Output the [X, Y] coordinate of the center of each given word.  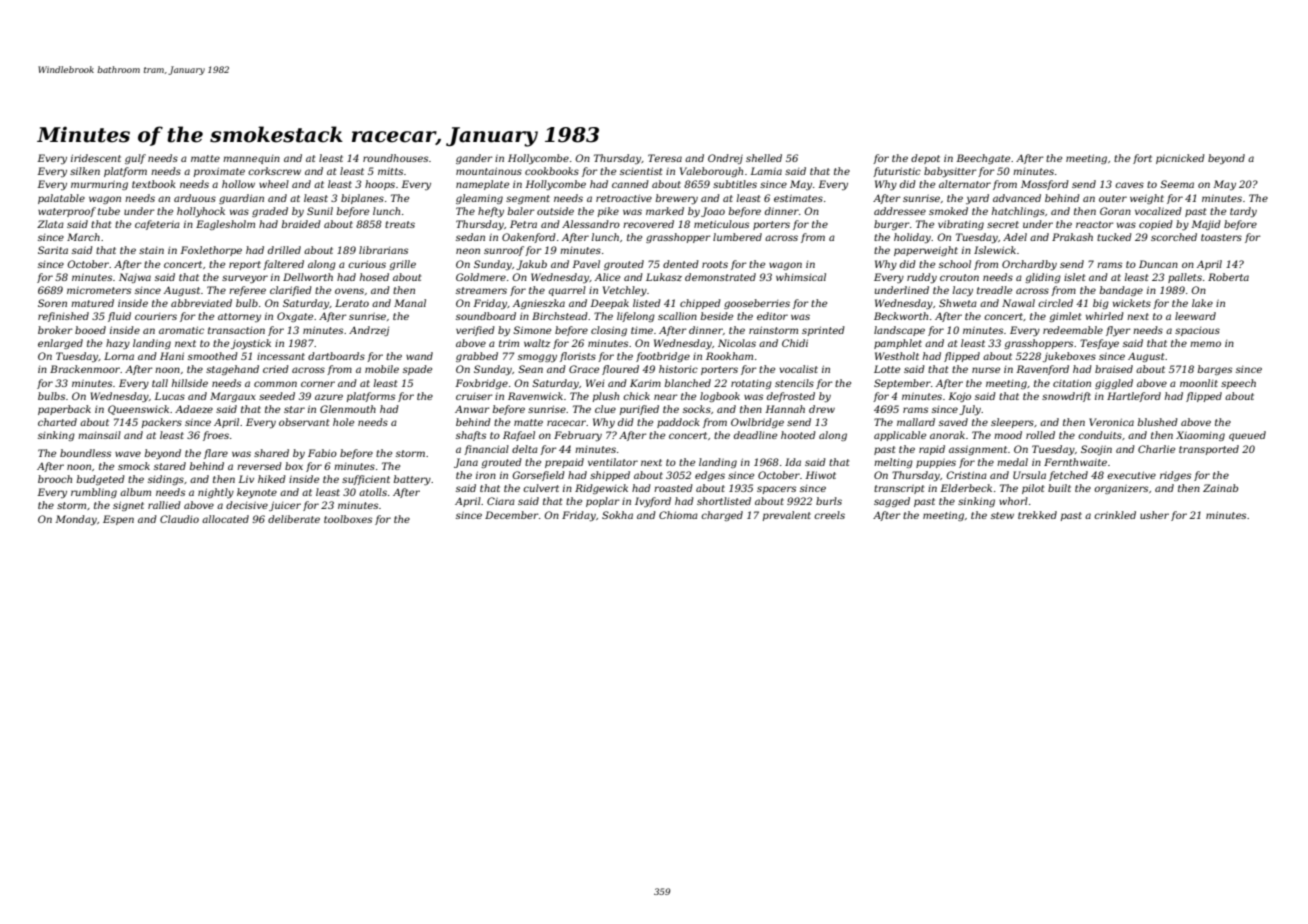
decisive [247, 505]
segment [528, 199]
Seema [1177, 184]
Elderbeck [966, 488]
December [512, 515]
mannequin [251, 159]
